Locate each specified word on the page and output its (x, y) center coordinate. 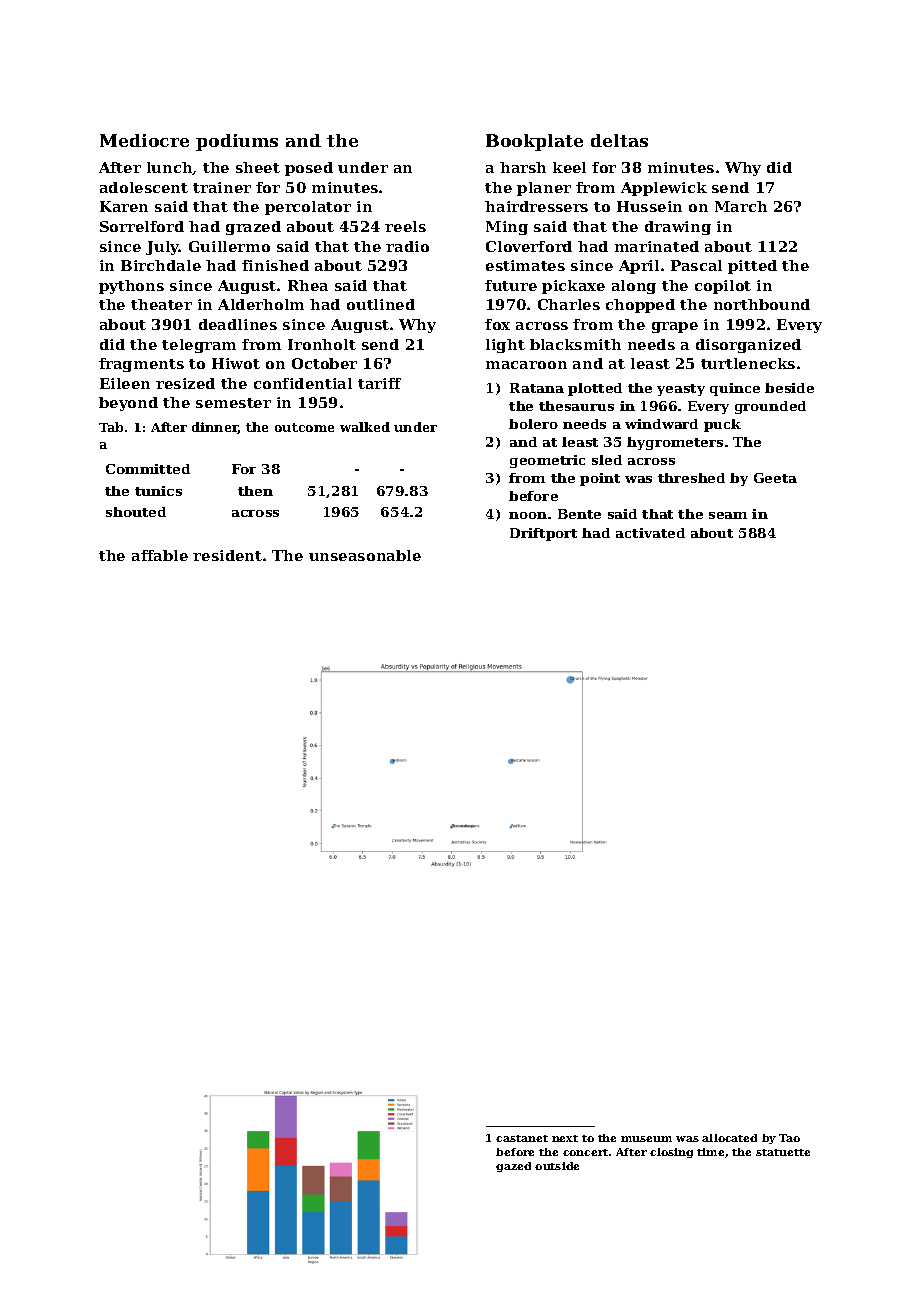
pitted (752, 267)
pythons (131, 287)
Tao (789, 1138)
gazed (513, 1167)
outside (557, 1166)
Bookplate (534, 142)
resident (227, 555)
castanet (522, 1138)
